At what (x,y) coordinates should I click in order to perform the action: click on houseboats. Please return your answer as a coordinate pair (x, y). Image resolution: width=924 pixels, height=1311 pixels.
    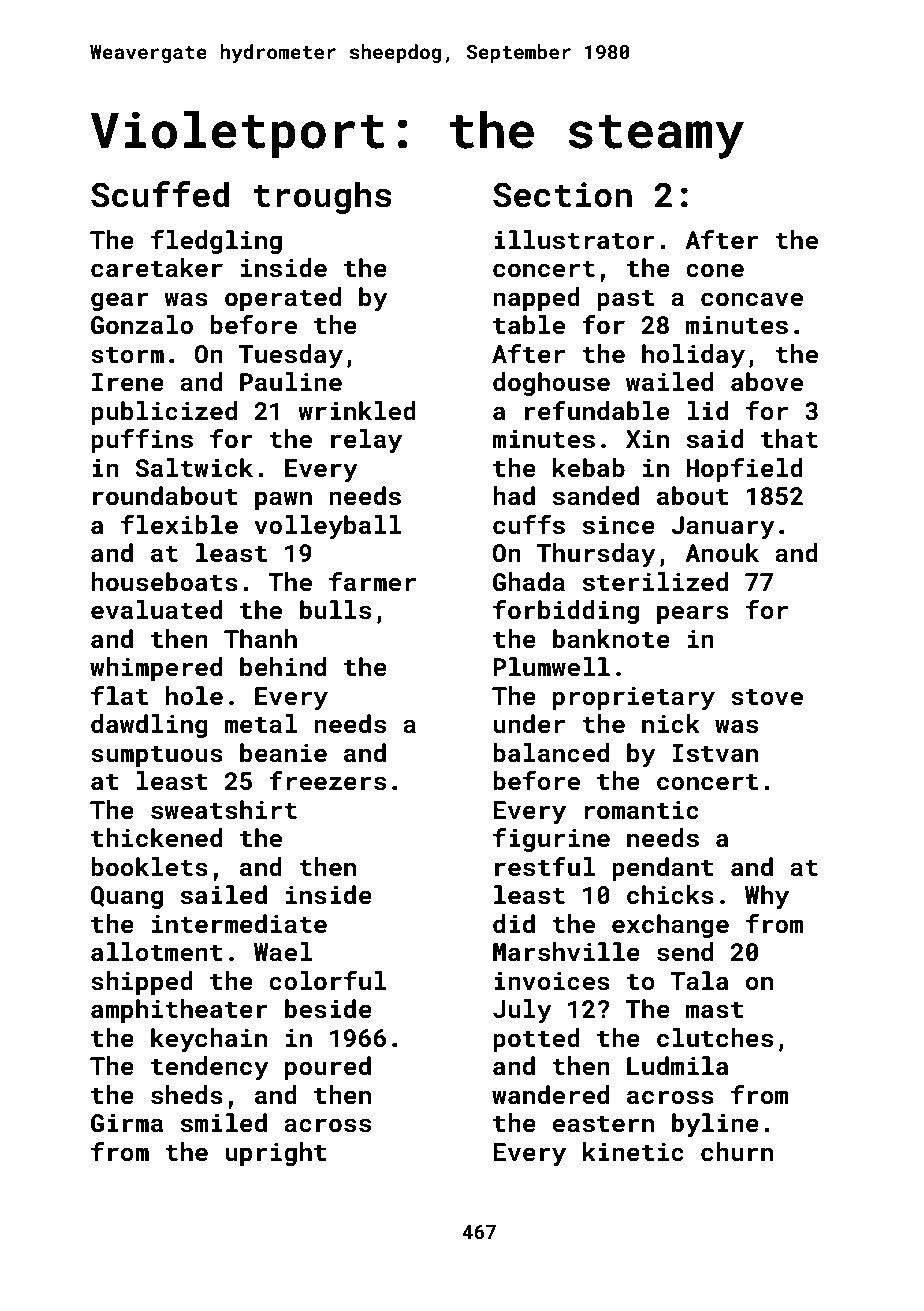
    Looking at the image, I should click on (164, 582).
